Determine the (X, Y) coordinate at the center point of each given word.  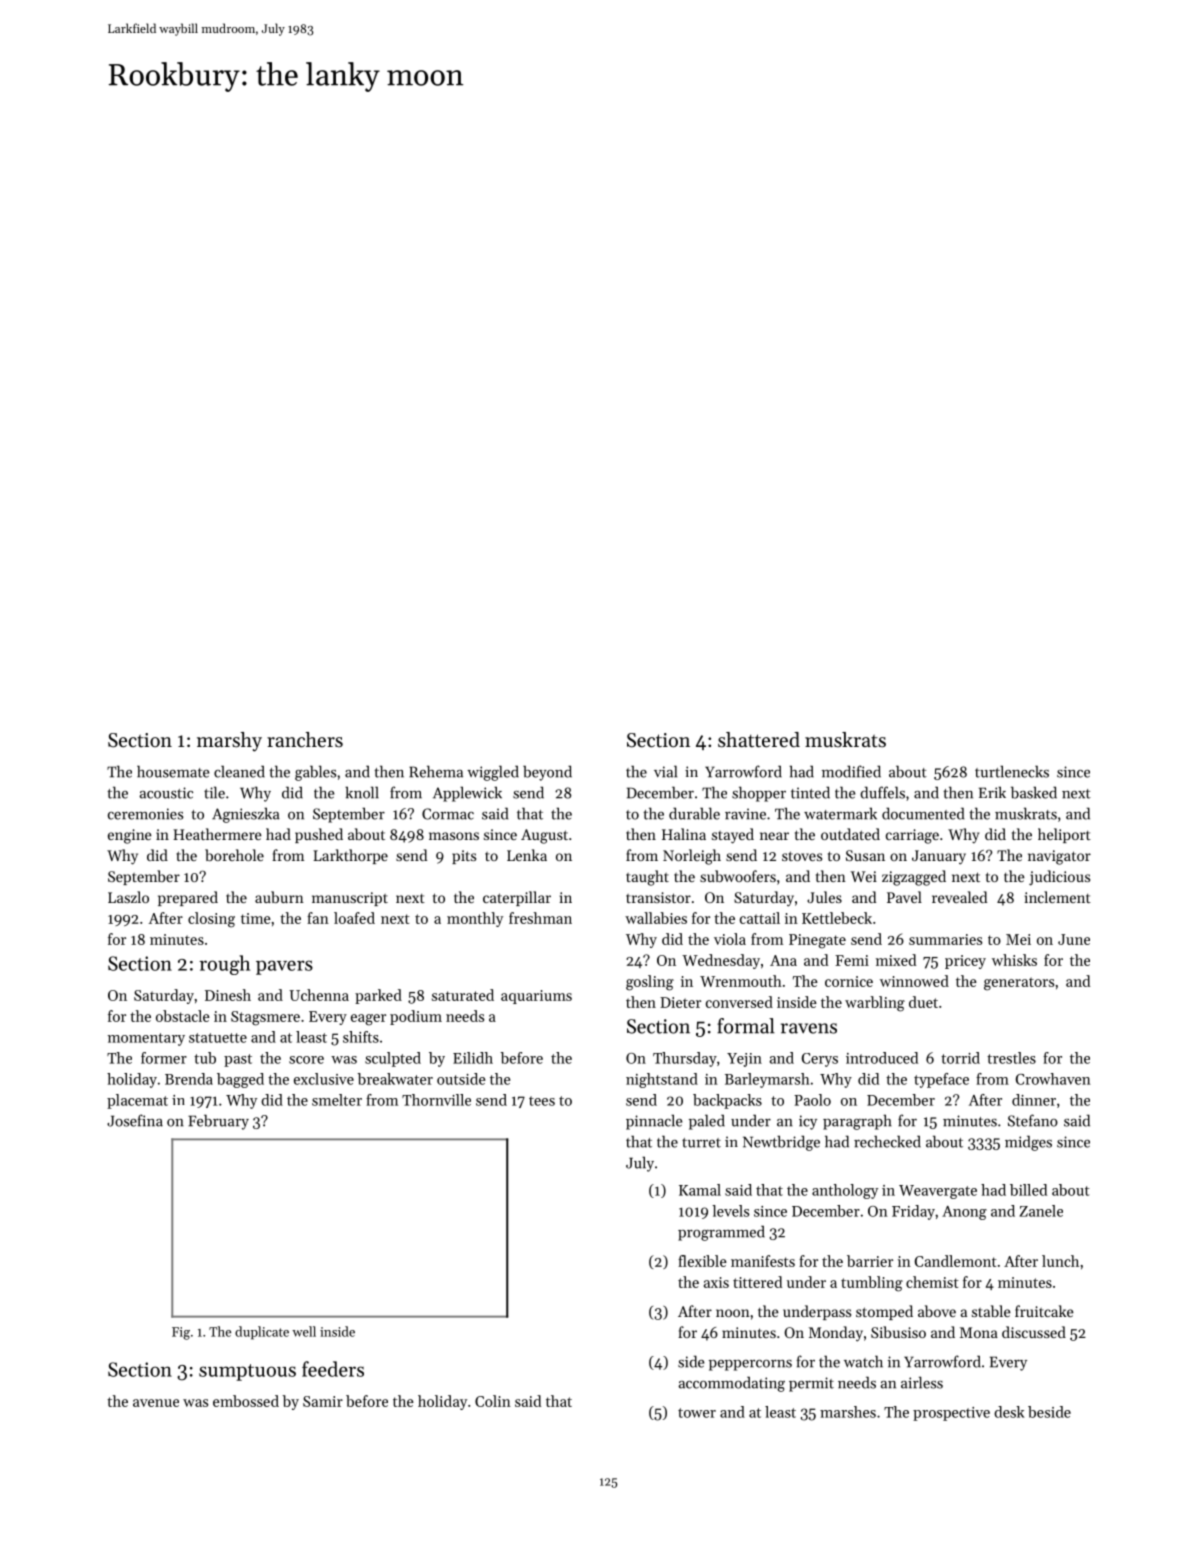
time (256, 918)
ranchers (305, 740)
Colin (493, 1401)
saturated (463, 995)
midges (1028, 1143)
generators (1019, 984)
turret (701, 1143)
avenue (156, 1403)
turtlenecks (1012, 771)
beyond (547, 773)
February (218, 1122)
